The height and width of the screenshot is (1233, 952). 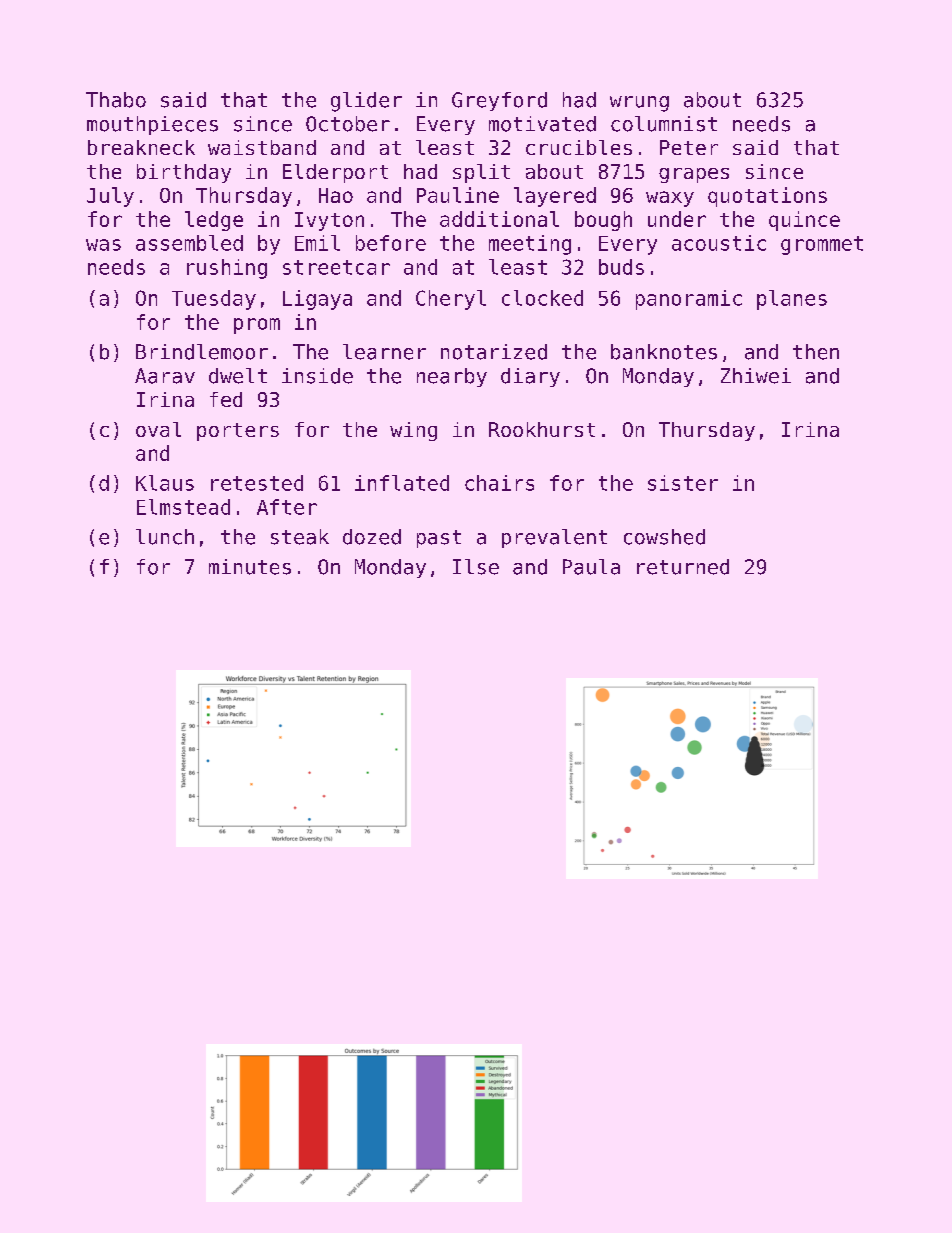 I want to click on wrung, so click(x=639, y=104).
